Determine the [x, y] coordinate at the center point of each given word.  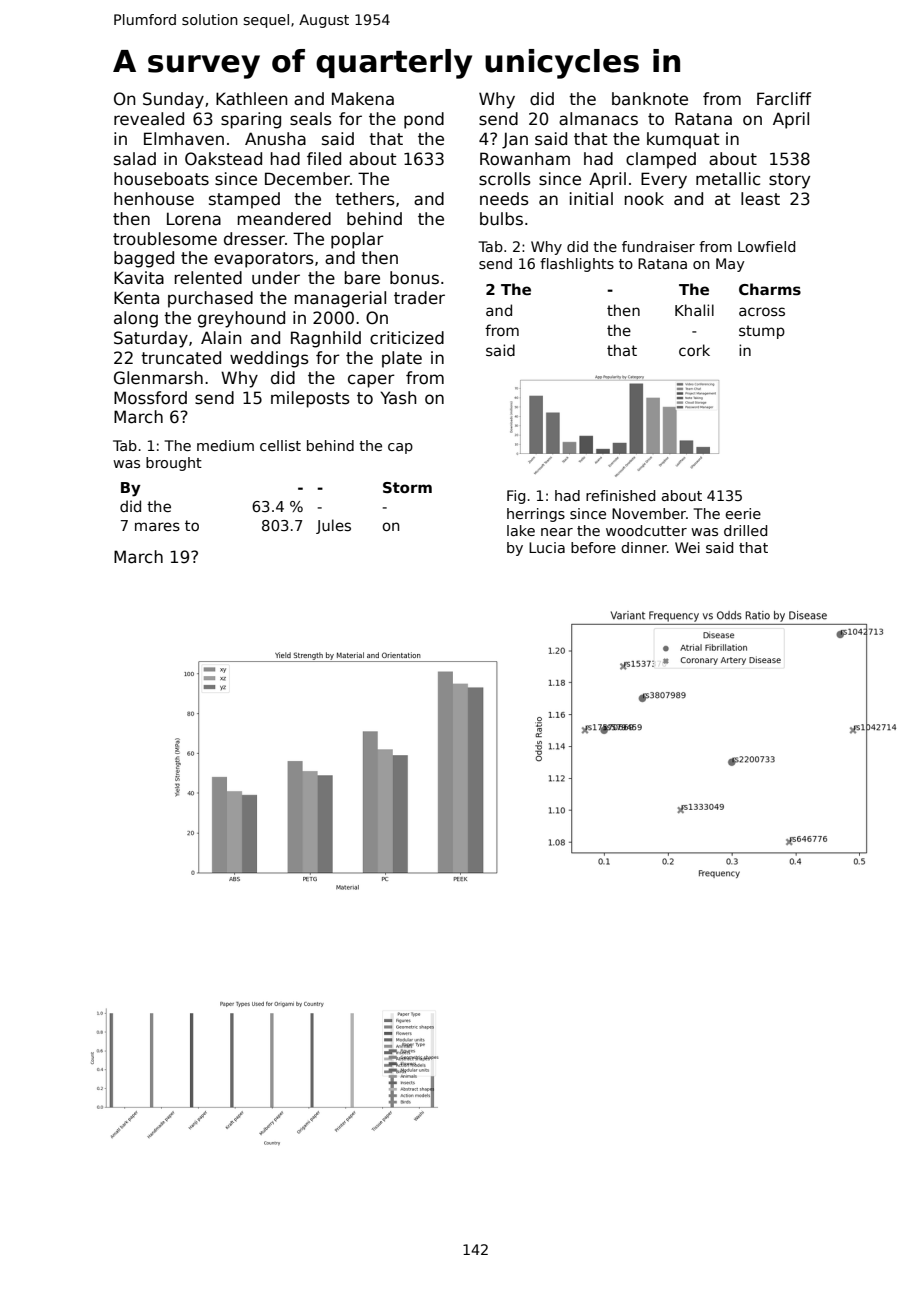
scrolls [505, 179]
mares [157, 526]
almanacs [598, 119]
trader [419, 298]
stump [762, 332]
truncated [181, 358]
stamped [244, 200]
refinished [620, 495]
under [276, 278]
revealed [149, 119]
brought [174, 464]
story [789, 181]
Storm [407, 487]
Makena [363, 99]
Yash [398, 398]
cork [694, 350]
